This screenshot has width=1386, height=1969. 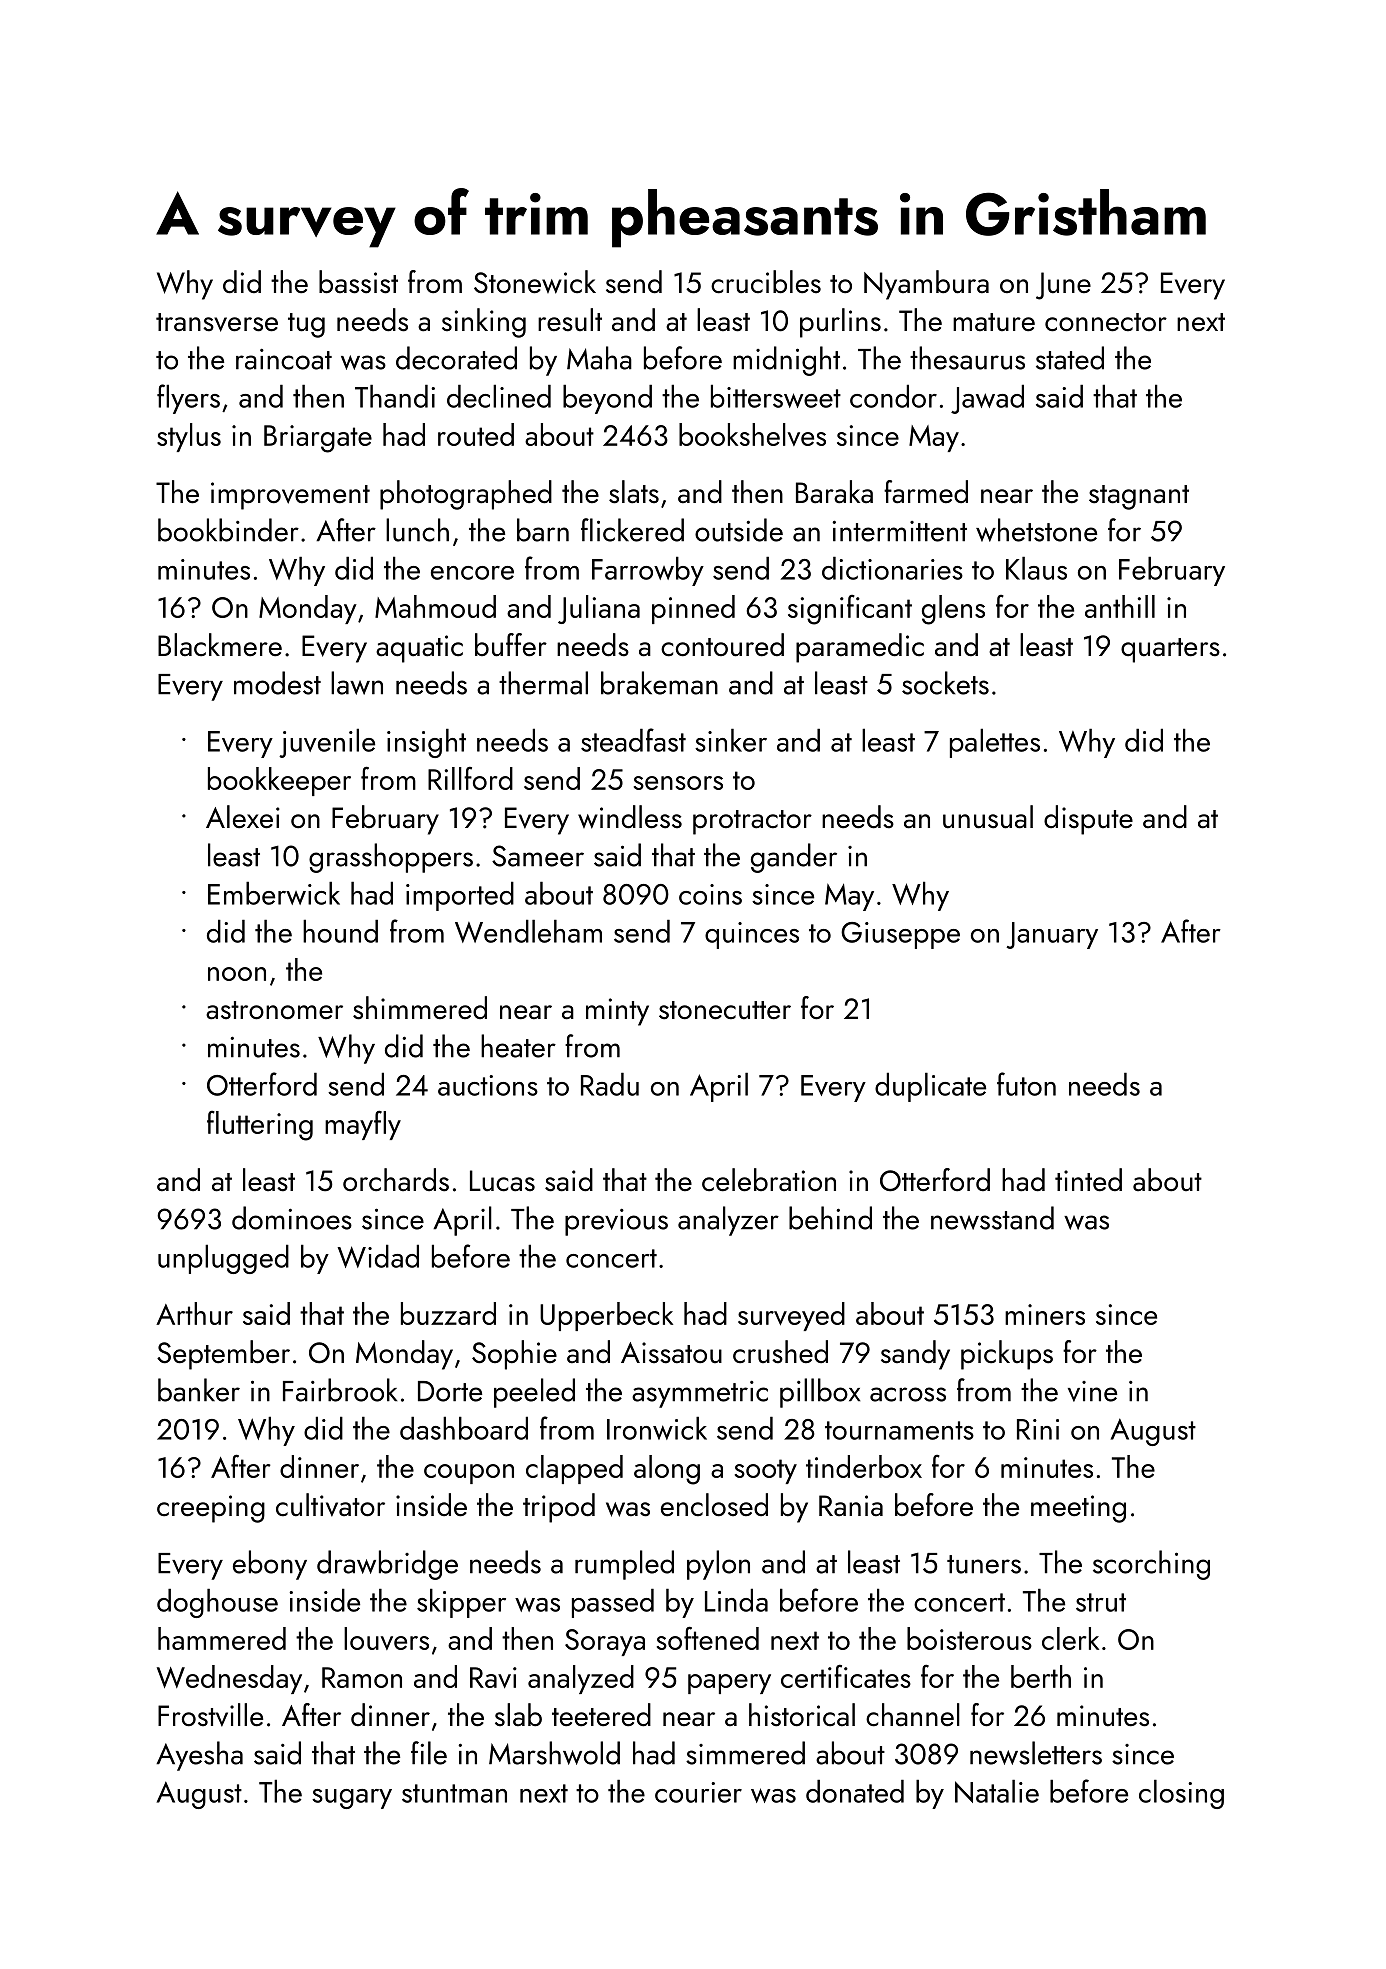 I want to click on Jawad, so click(x=987, y=399).
